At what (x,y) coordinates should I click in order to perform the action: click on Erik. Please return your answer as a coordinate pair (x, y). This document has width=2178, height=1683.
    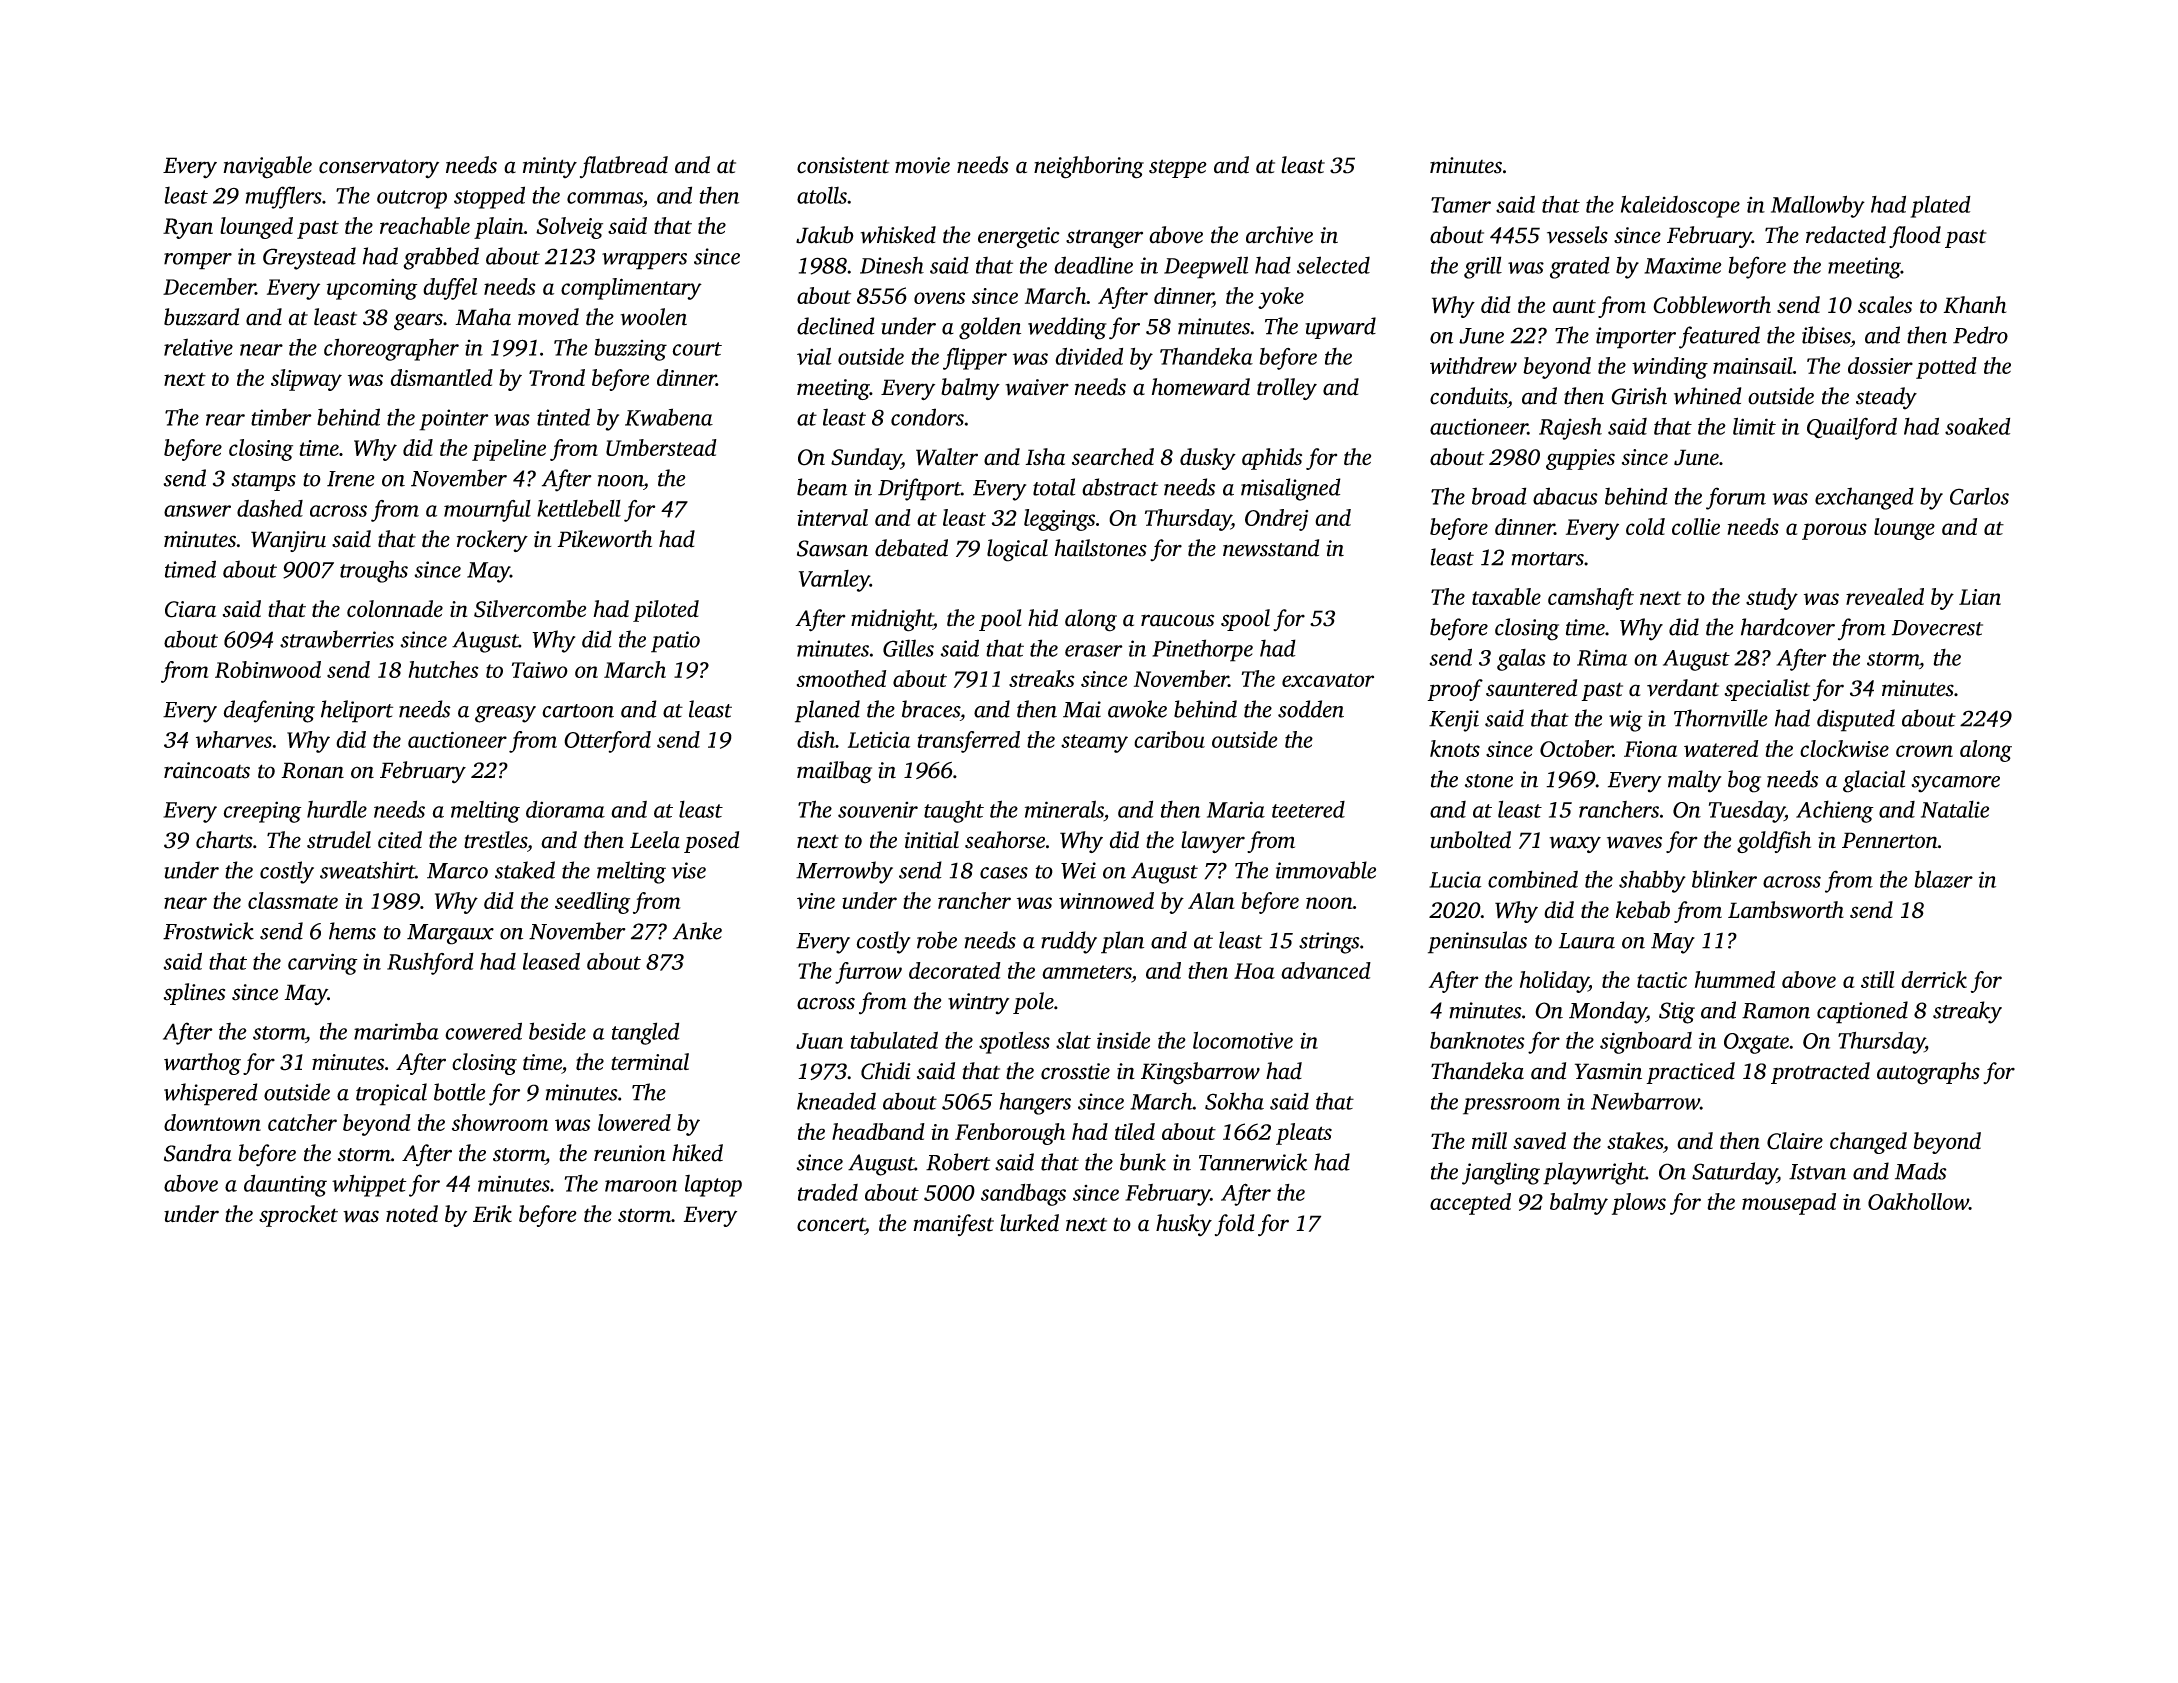
    Looking at the image, I should click on (492, 1213).
